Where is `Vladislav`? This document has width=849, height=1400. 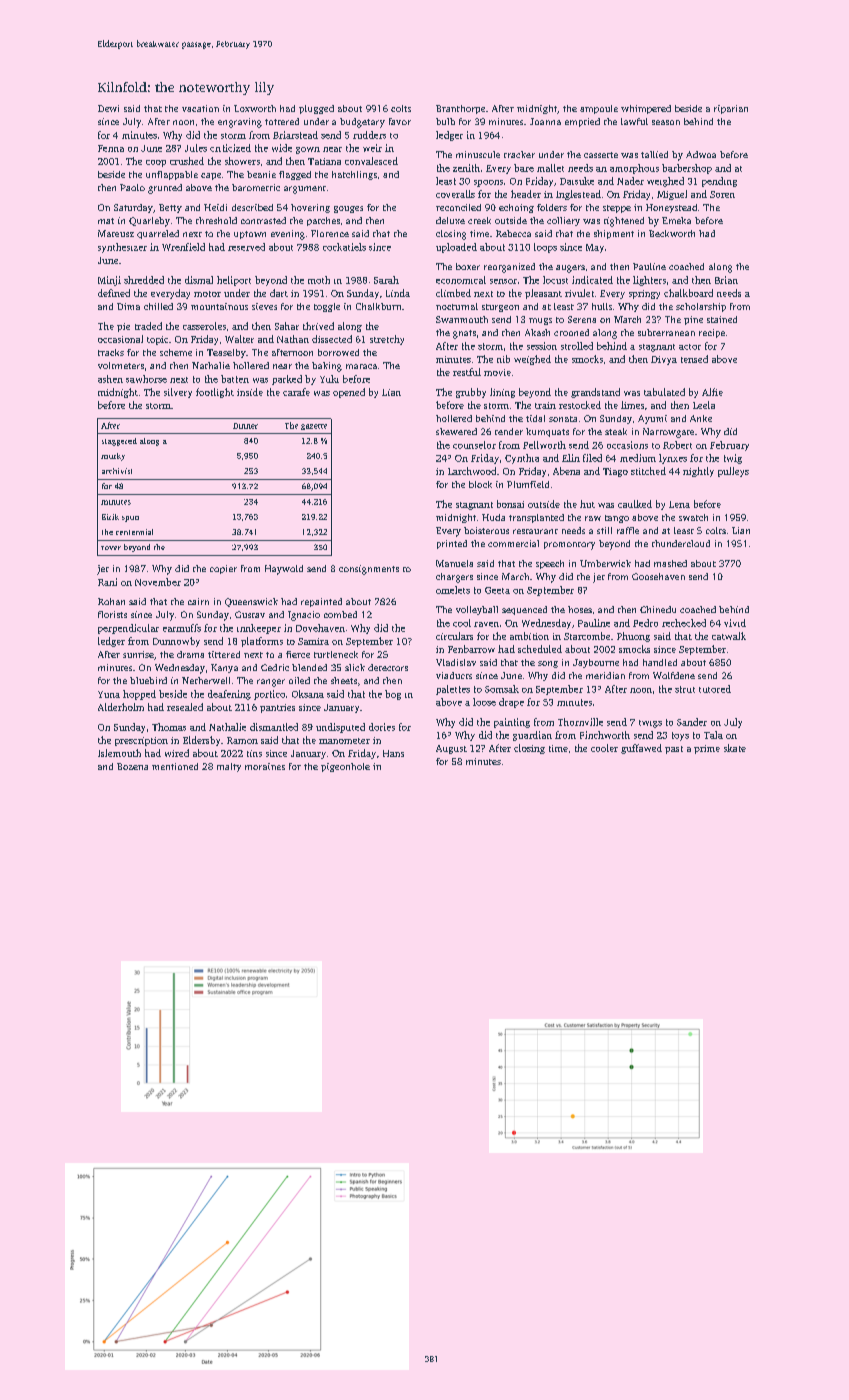 Vladislav is located at coordinates (456, 662).
